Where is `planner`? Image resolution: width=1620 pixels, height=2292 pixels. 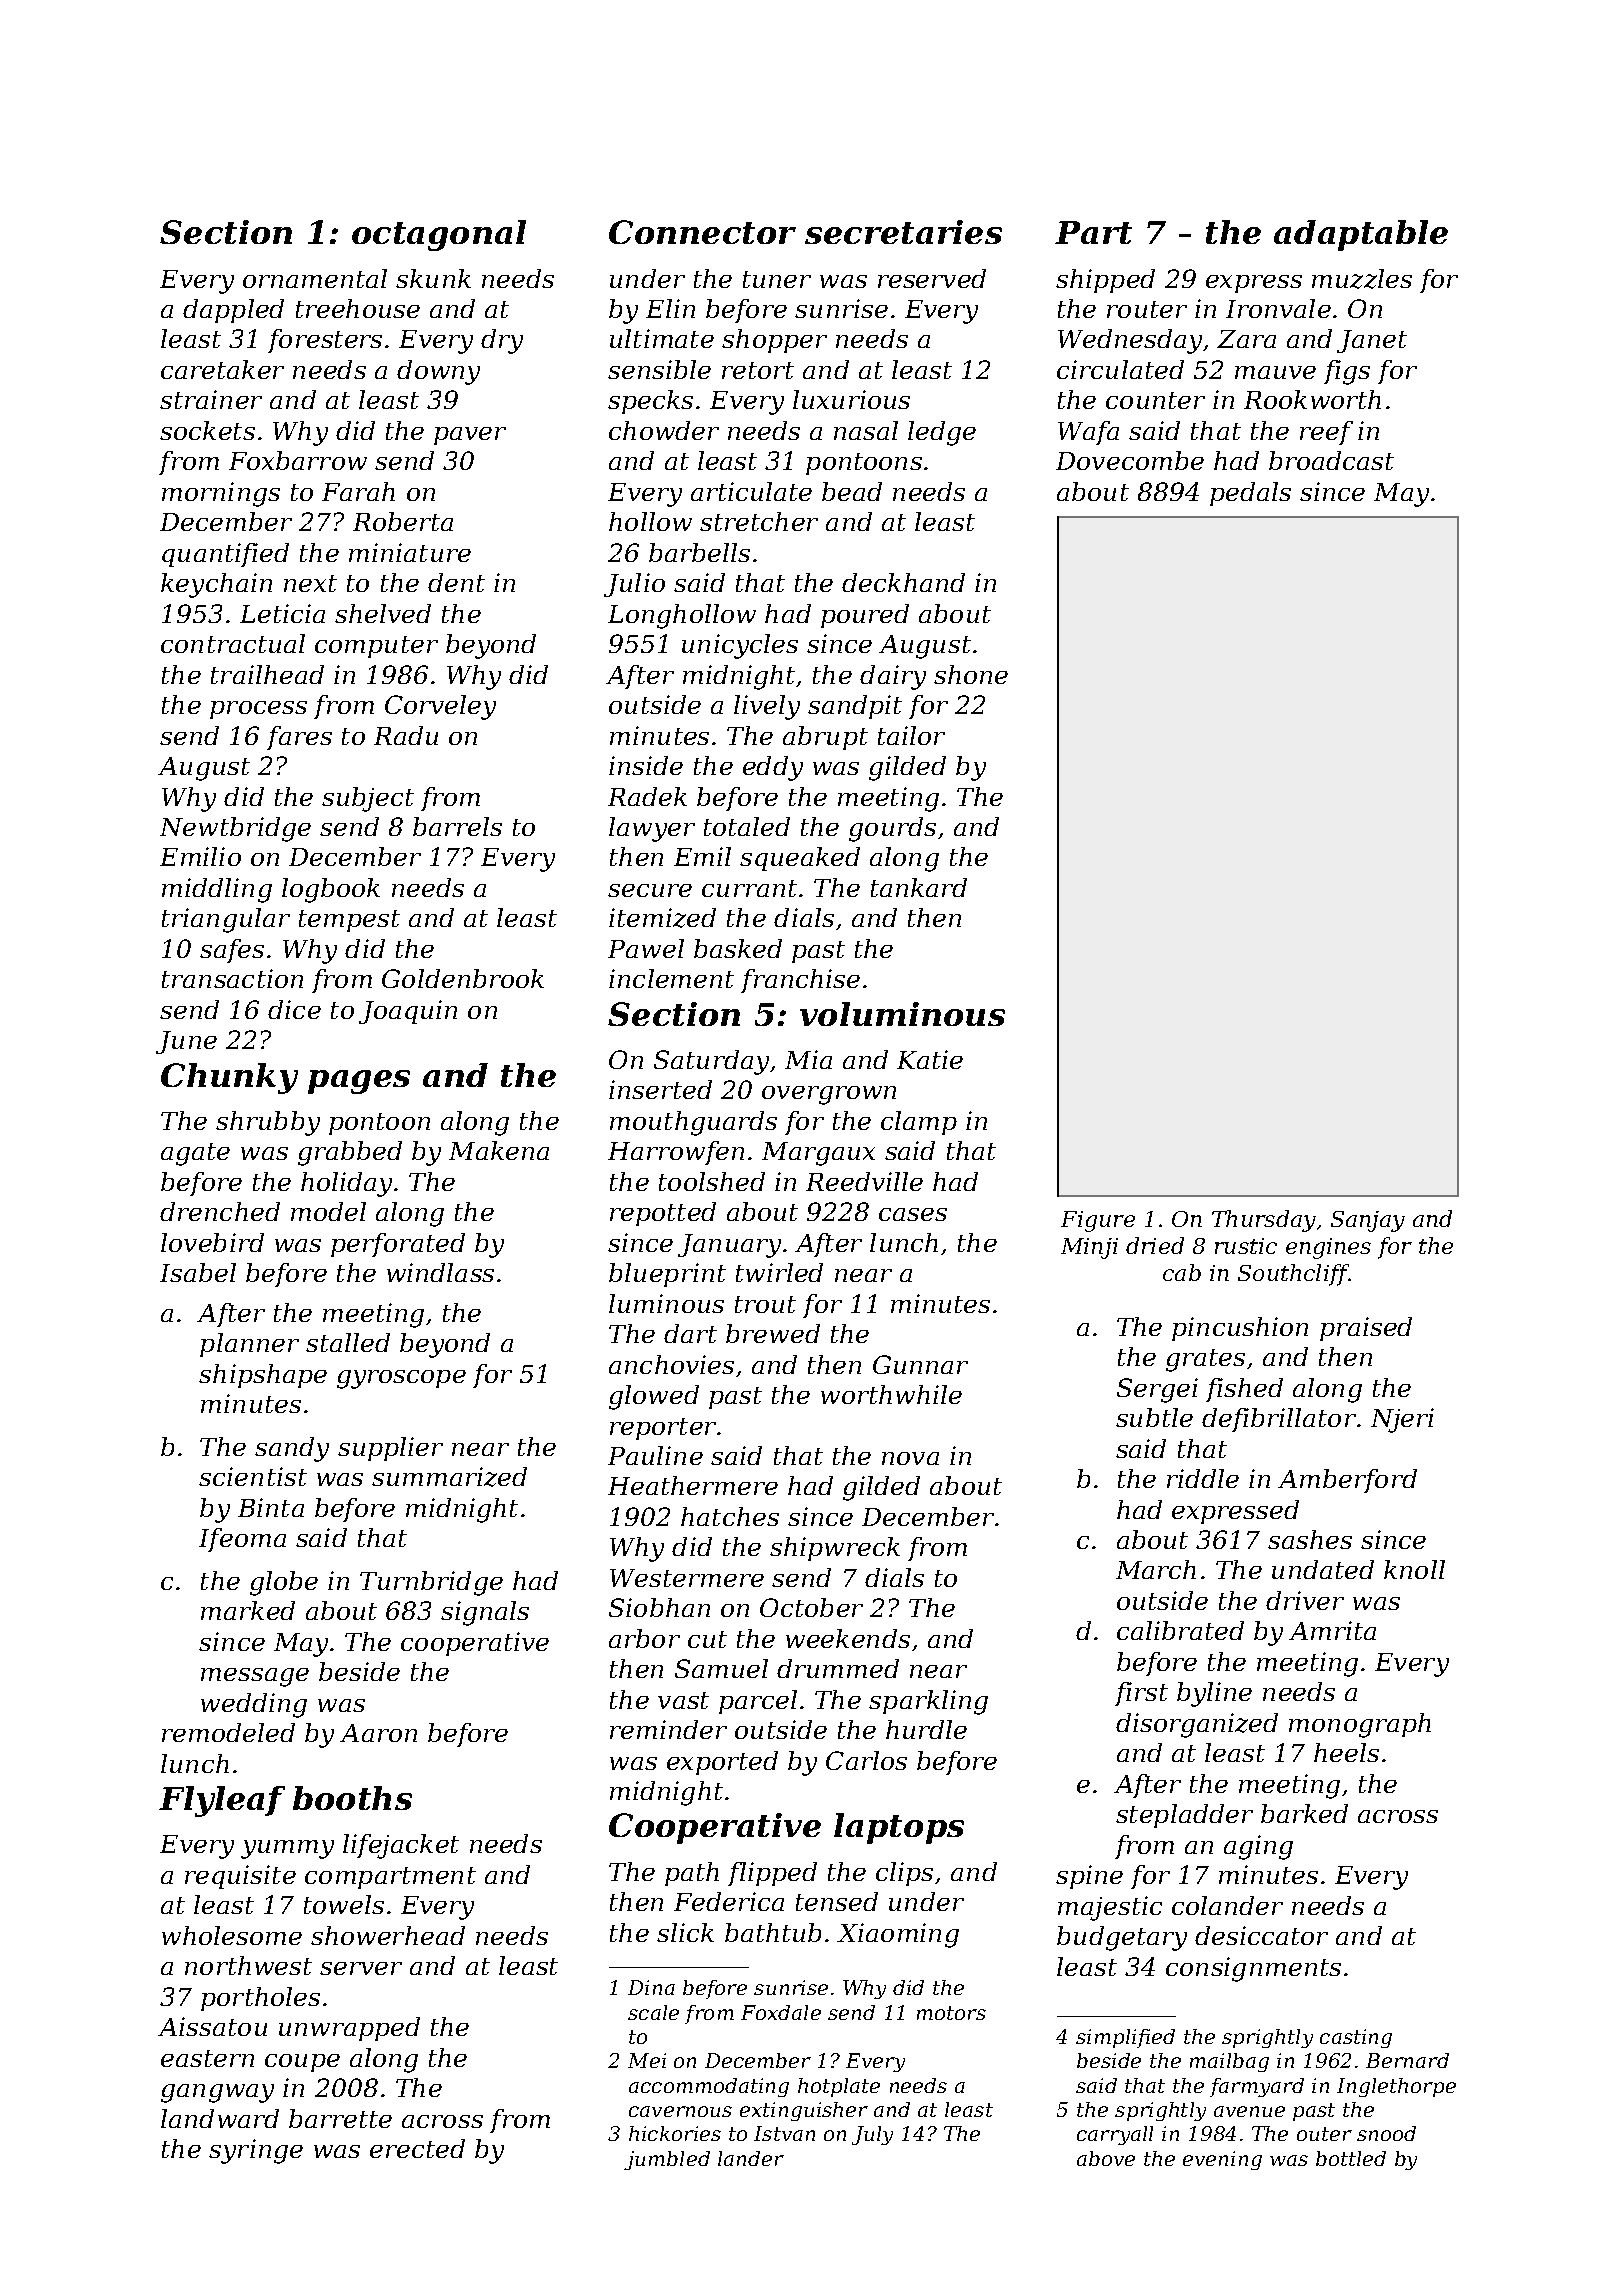 planner is located at coordinates (249, 1345).
